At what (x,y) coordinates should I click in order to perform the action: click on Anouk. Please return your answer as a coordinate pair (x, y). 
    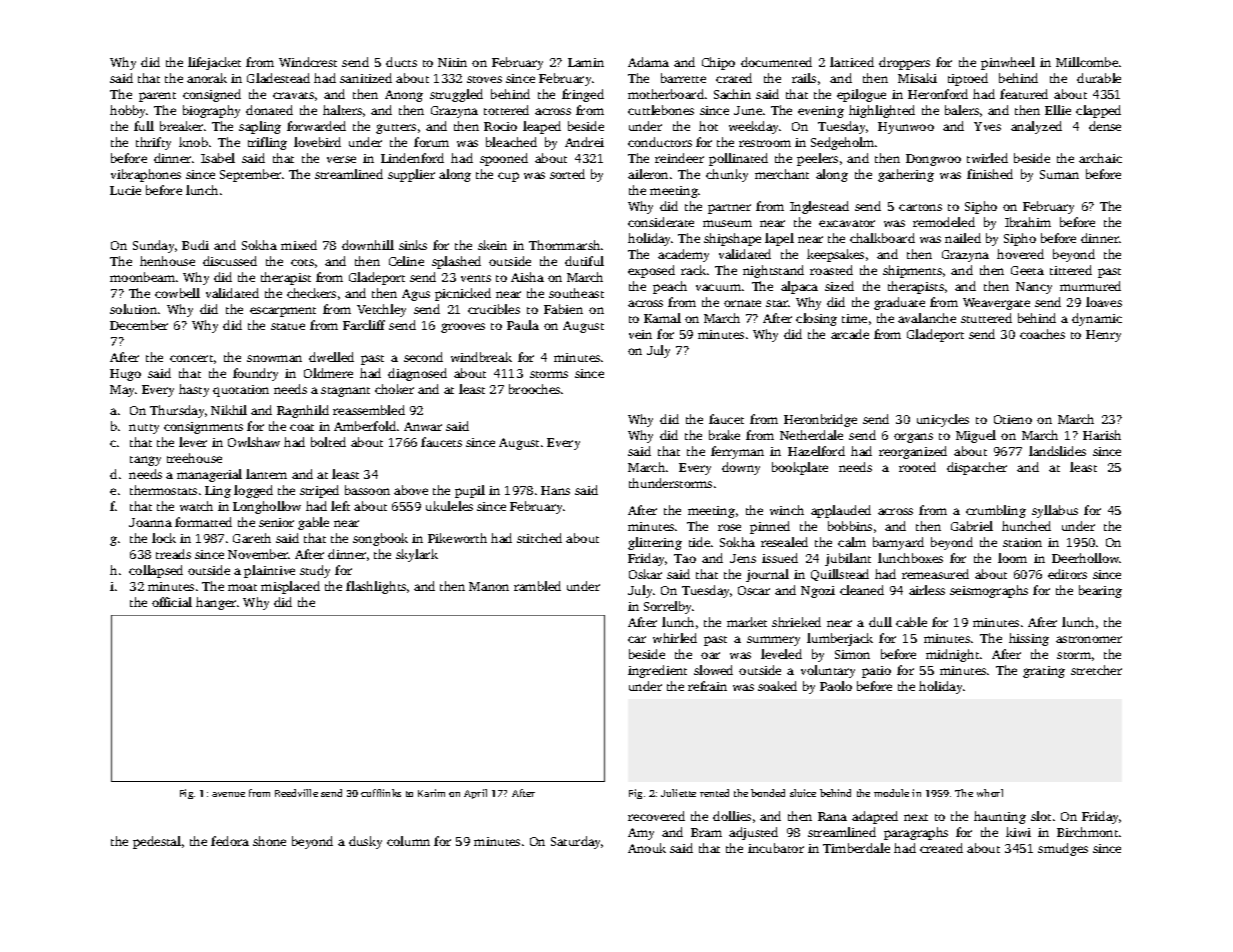
    Looking at the image, I should click on (647, 848).
